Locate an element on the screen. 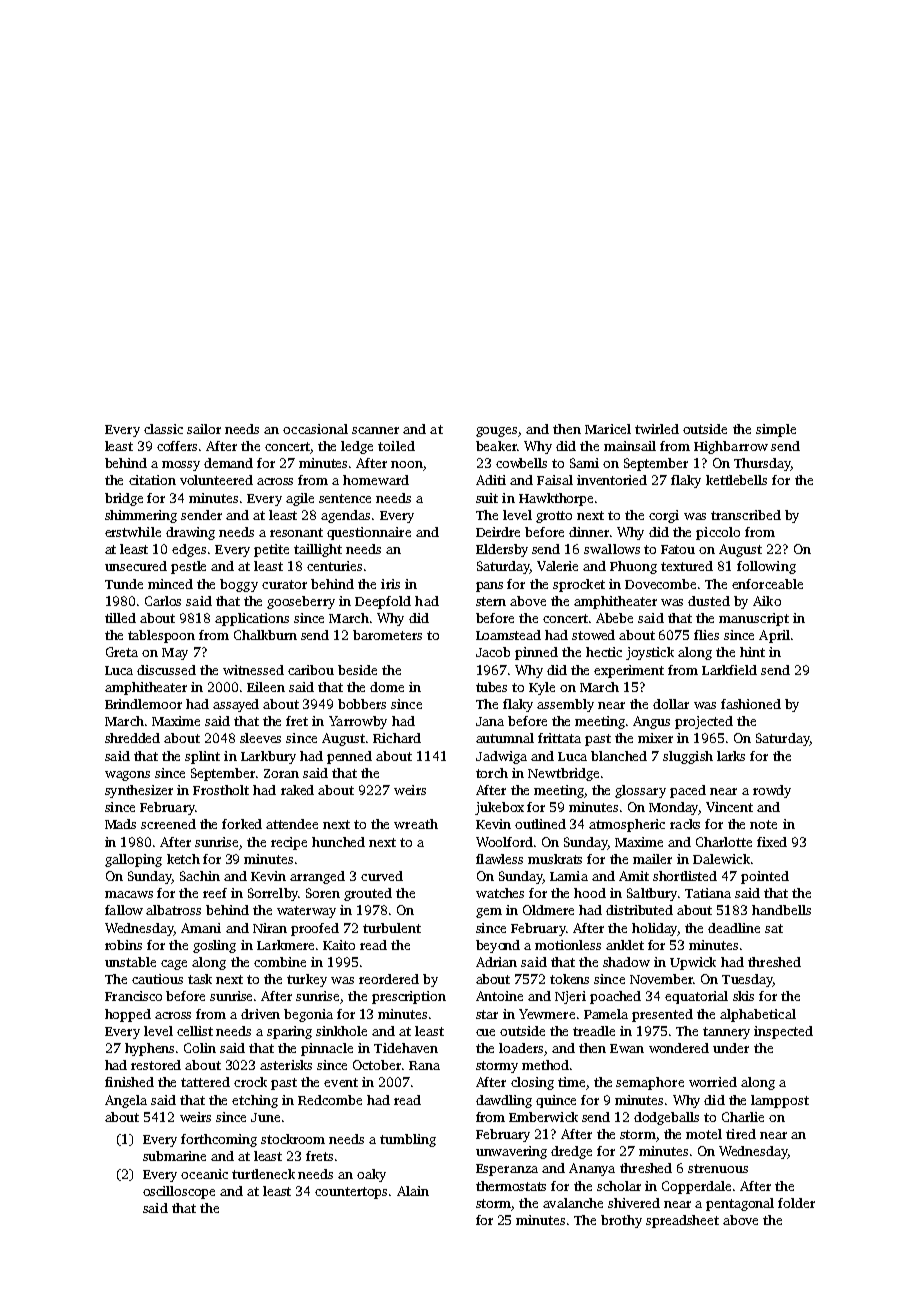 This screenshot has width=924, height=1308. tokens is located at coordinates (569, 979).
